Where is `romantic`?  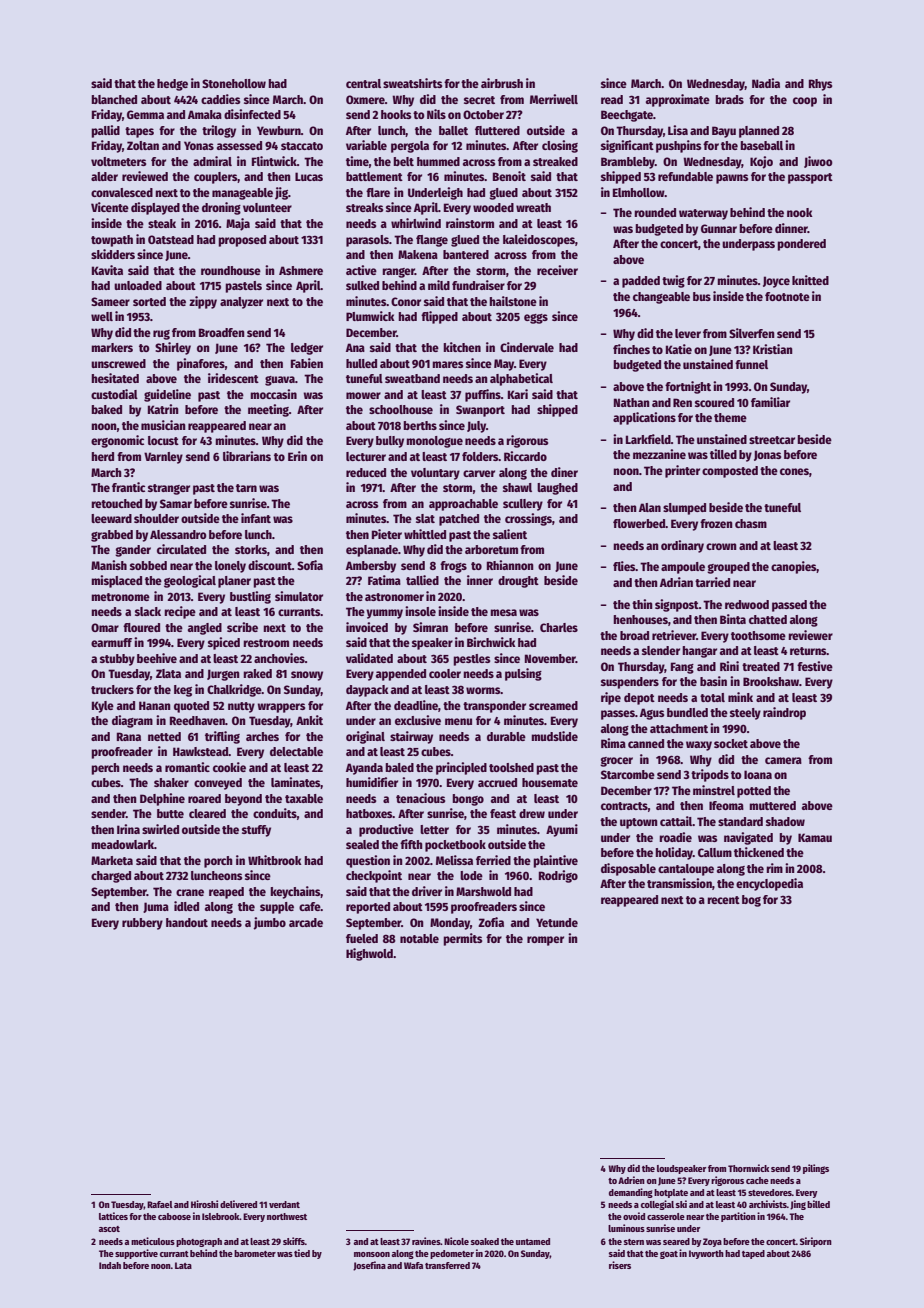 romantic is located at coordinates (187, 767).
